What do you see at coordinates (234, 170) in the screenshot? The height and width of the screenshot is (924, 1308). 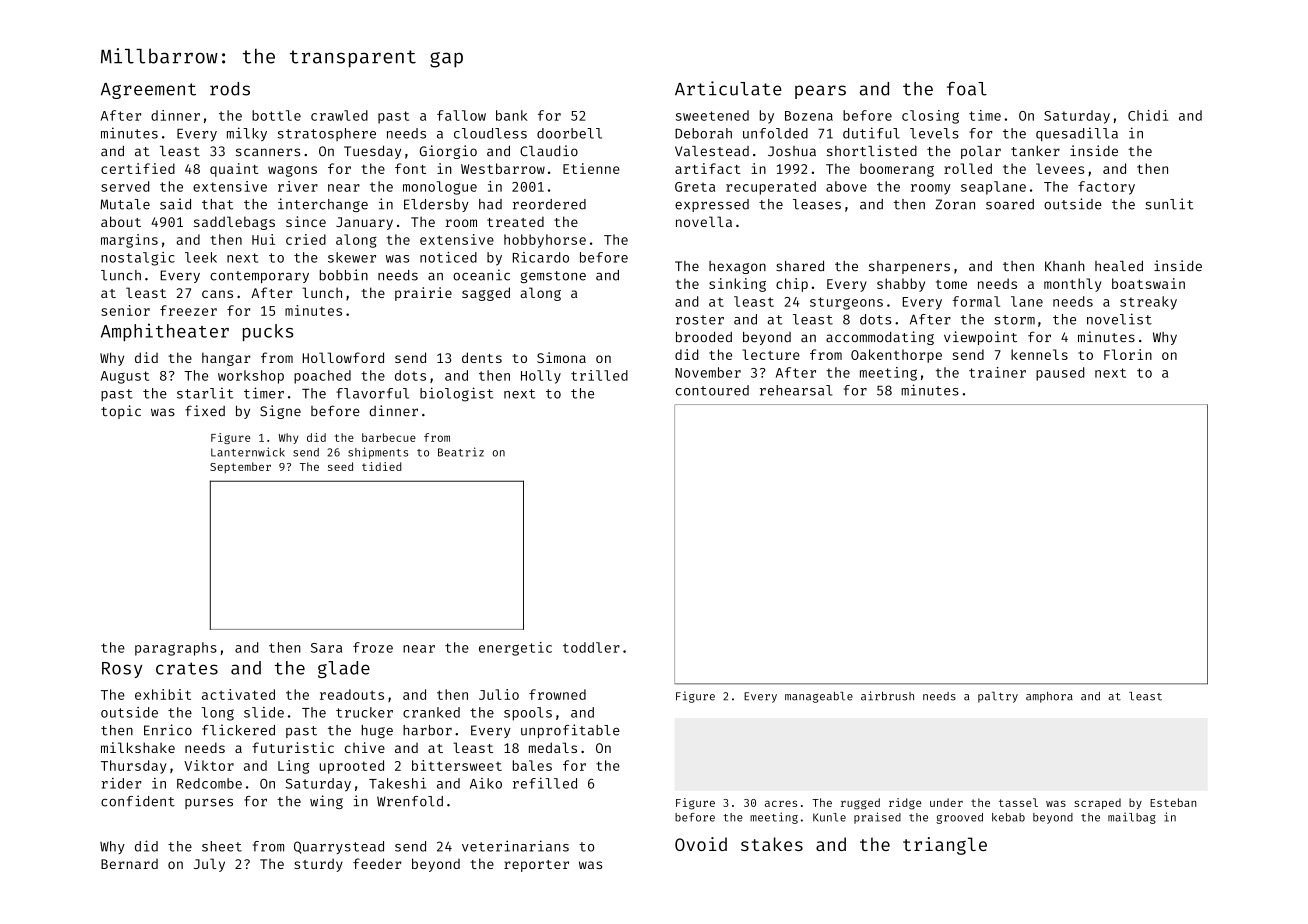 I see `quaint` at bounding box center [234, 170].
